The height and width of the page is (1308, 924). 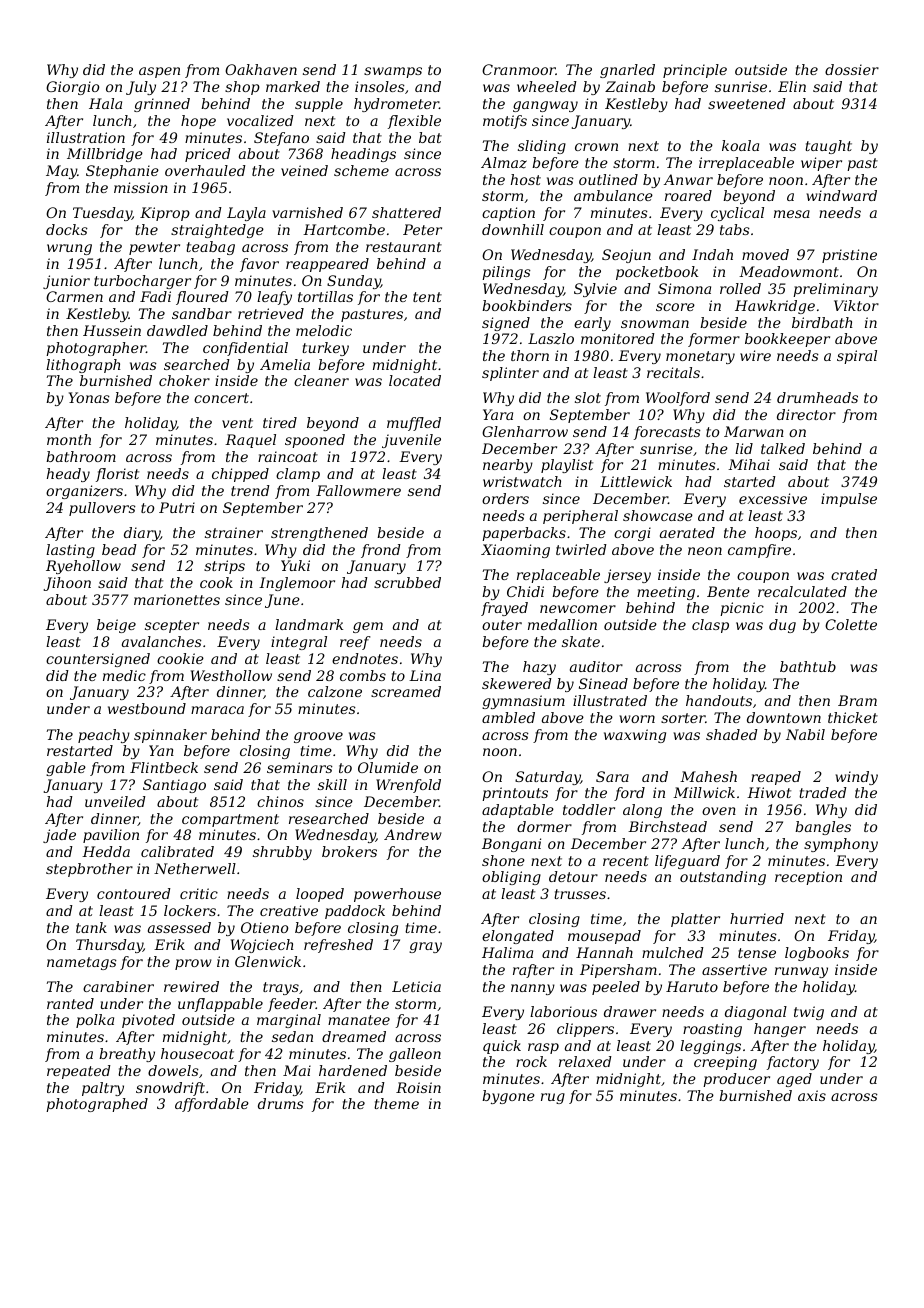 I want to click on orders, so click(x=505, y=498).
